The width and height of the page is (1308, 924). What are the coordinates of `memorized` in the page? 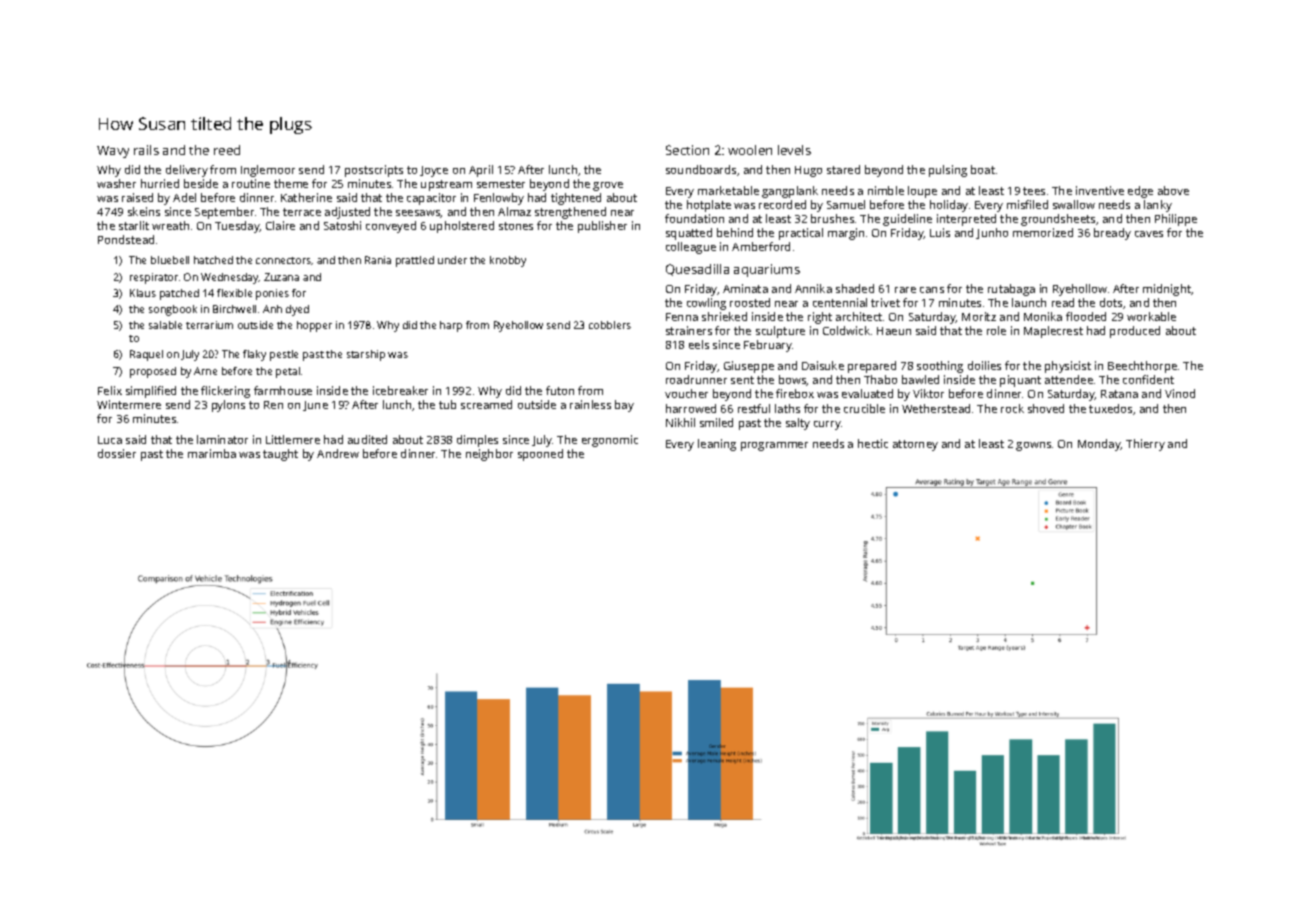 It's located at (1043, 232).
